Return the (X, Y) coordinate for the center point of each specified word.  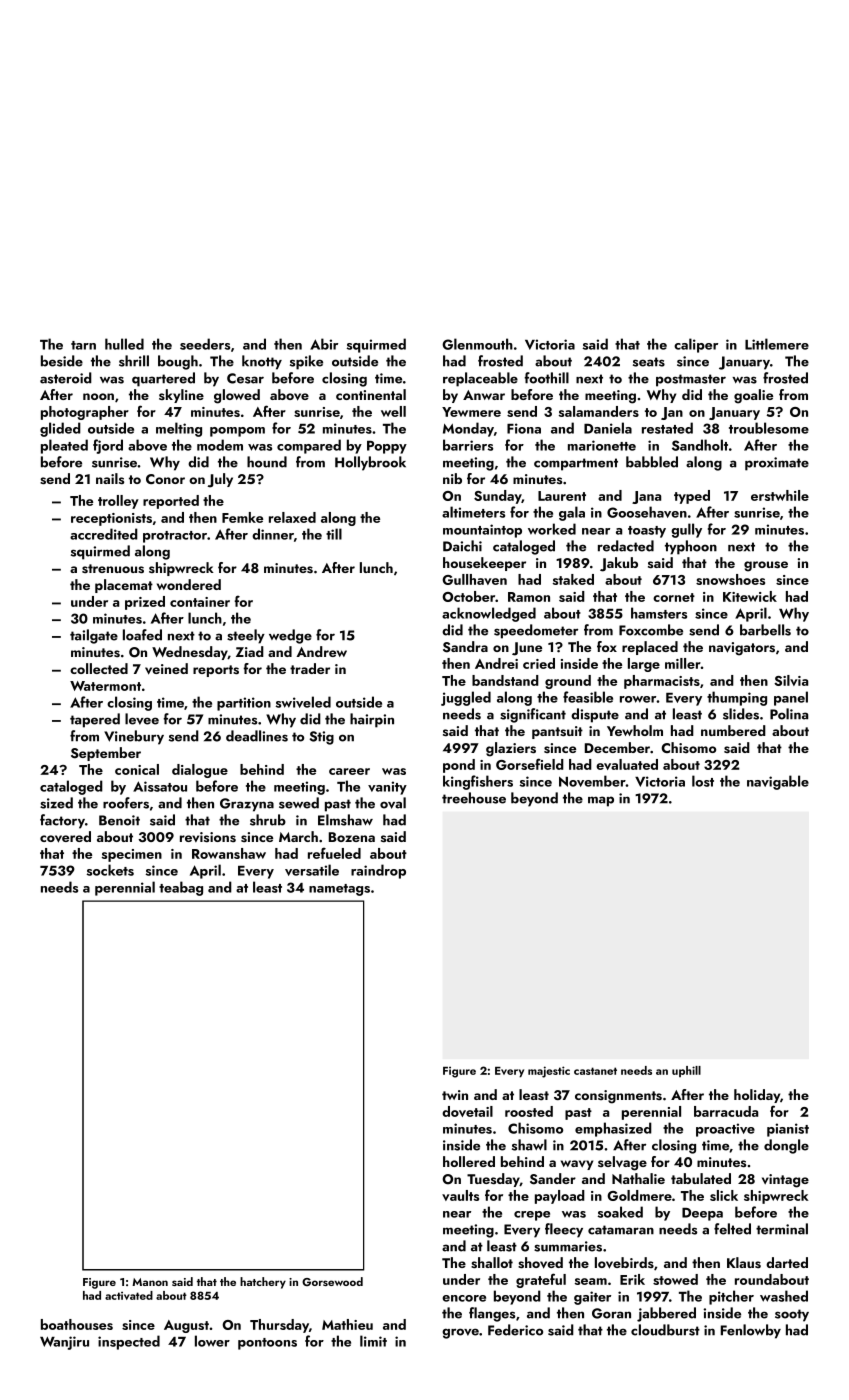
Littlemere (777, 344)
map (601, 801)
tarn (83, 345)
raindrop (378, 871)
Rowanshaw (229, 853)
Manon (150, 1282)
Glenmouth (477, 344)
